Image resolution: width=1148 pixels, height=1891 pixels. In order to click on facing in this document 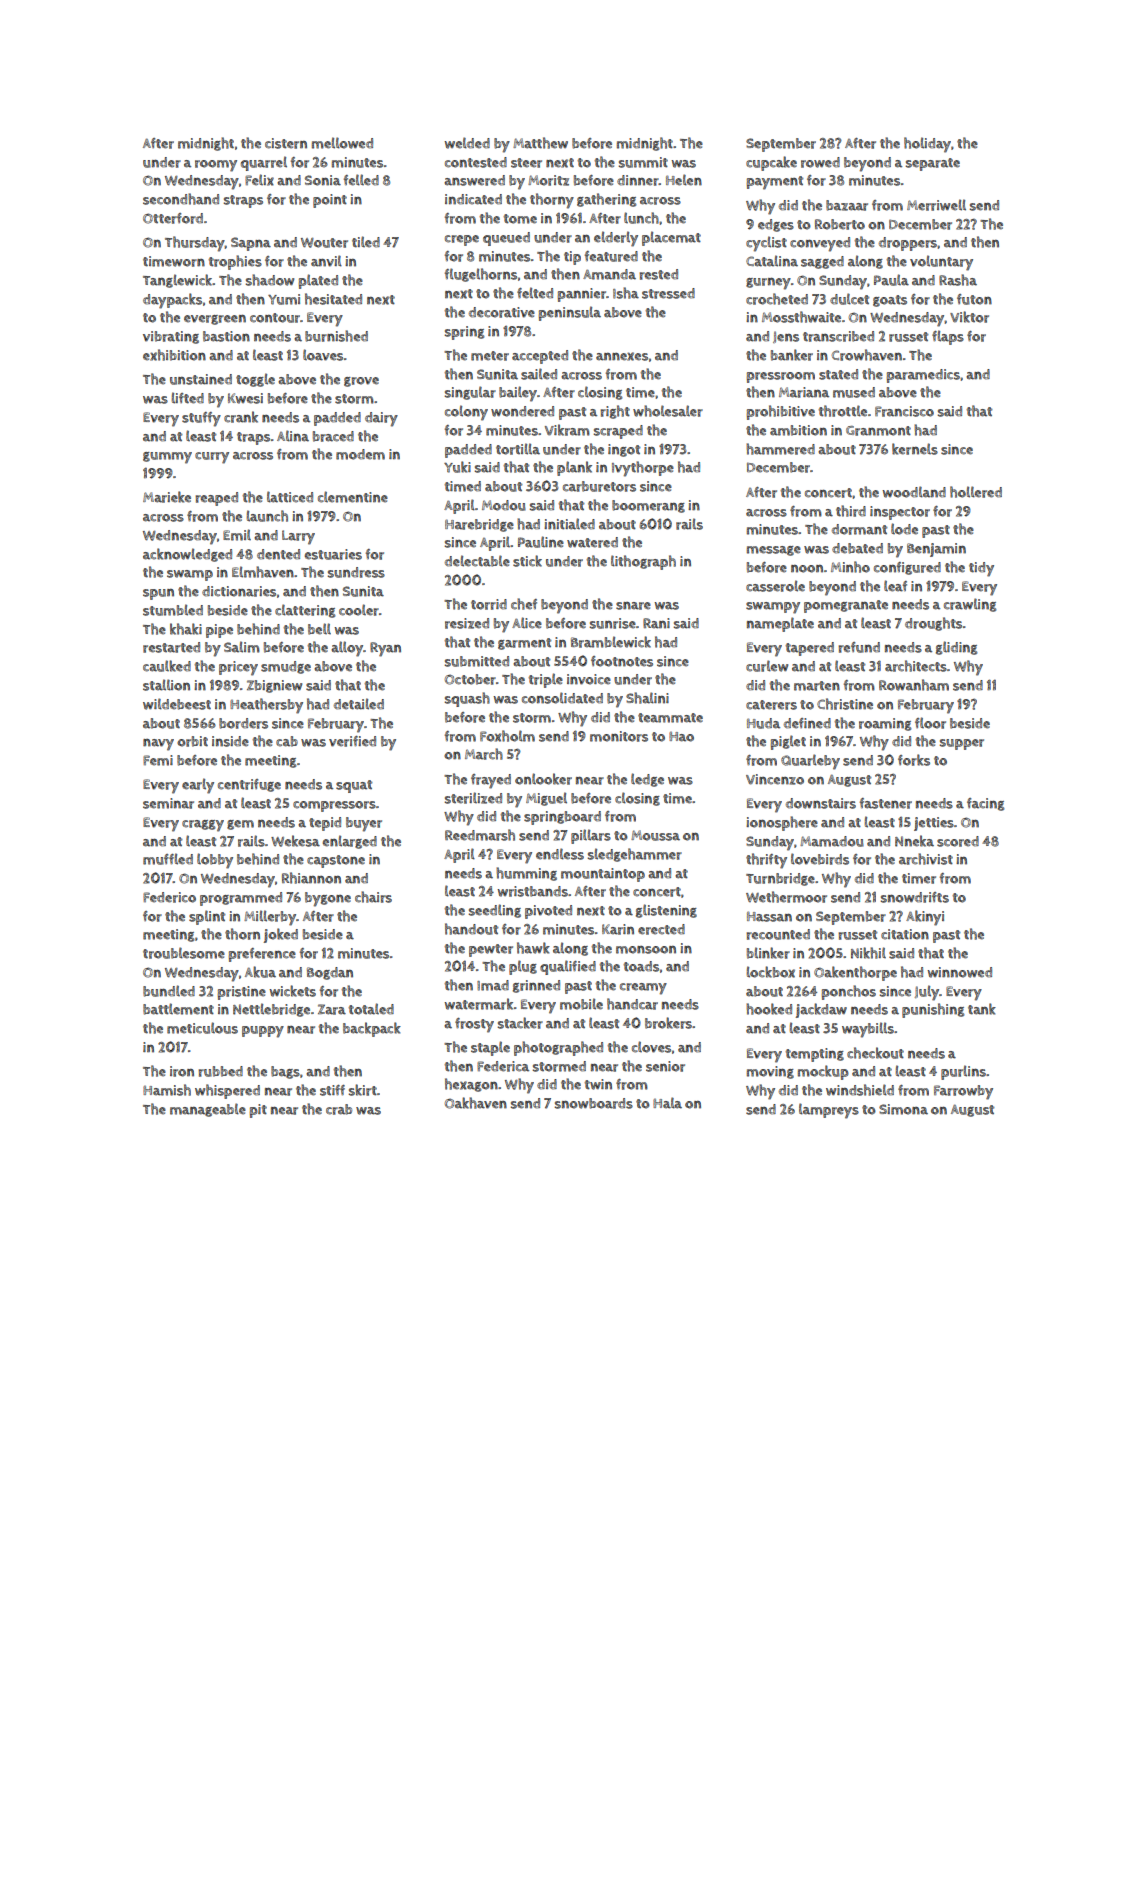, I will do `click(985, 804)`.
